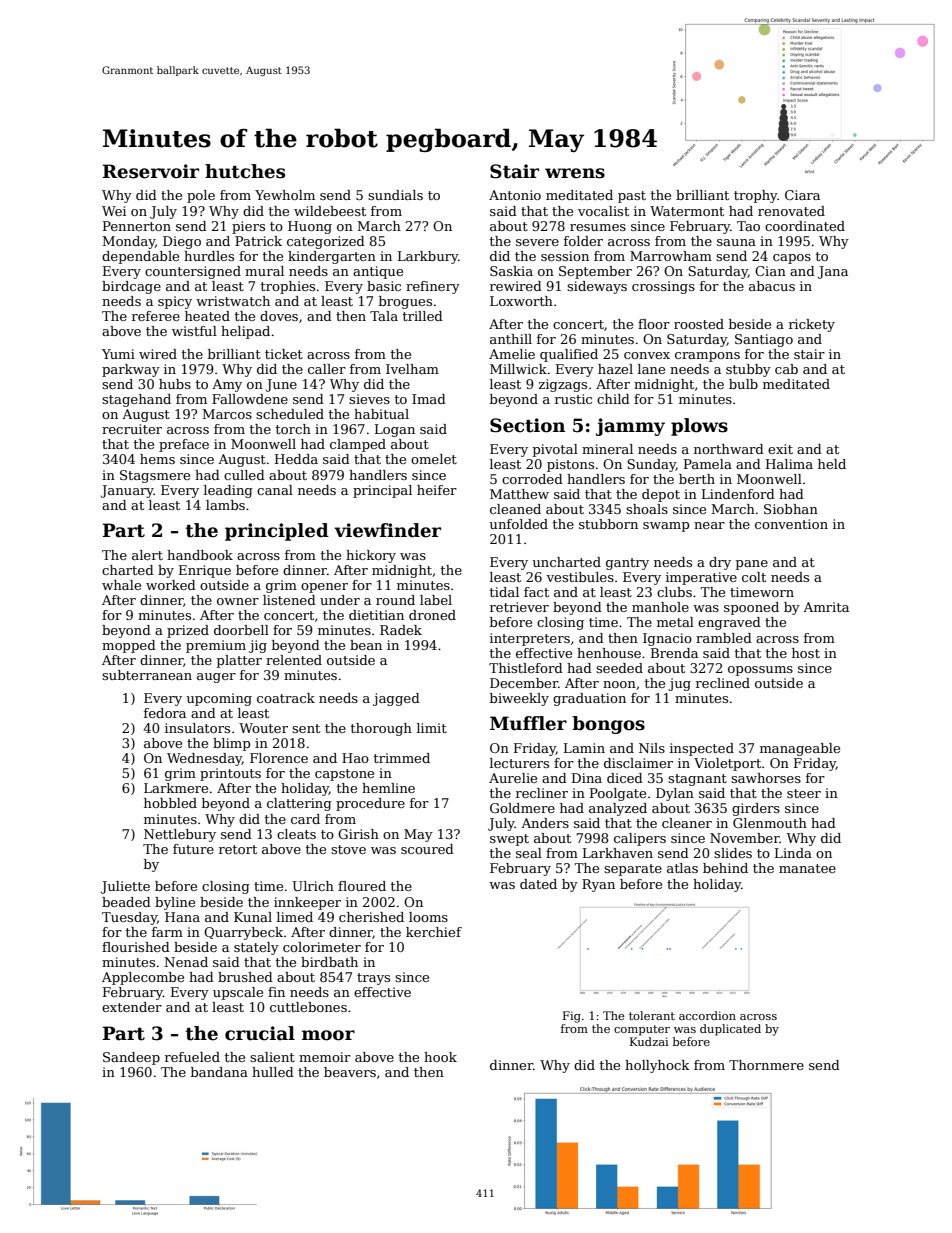 This screenshot has width=952, height=1233. I want to click on wrens, so click(575, 173).
